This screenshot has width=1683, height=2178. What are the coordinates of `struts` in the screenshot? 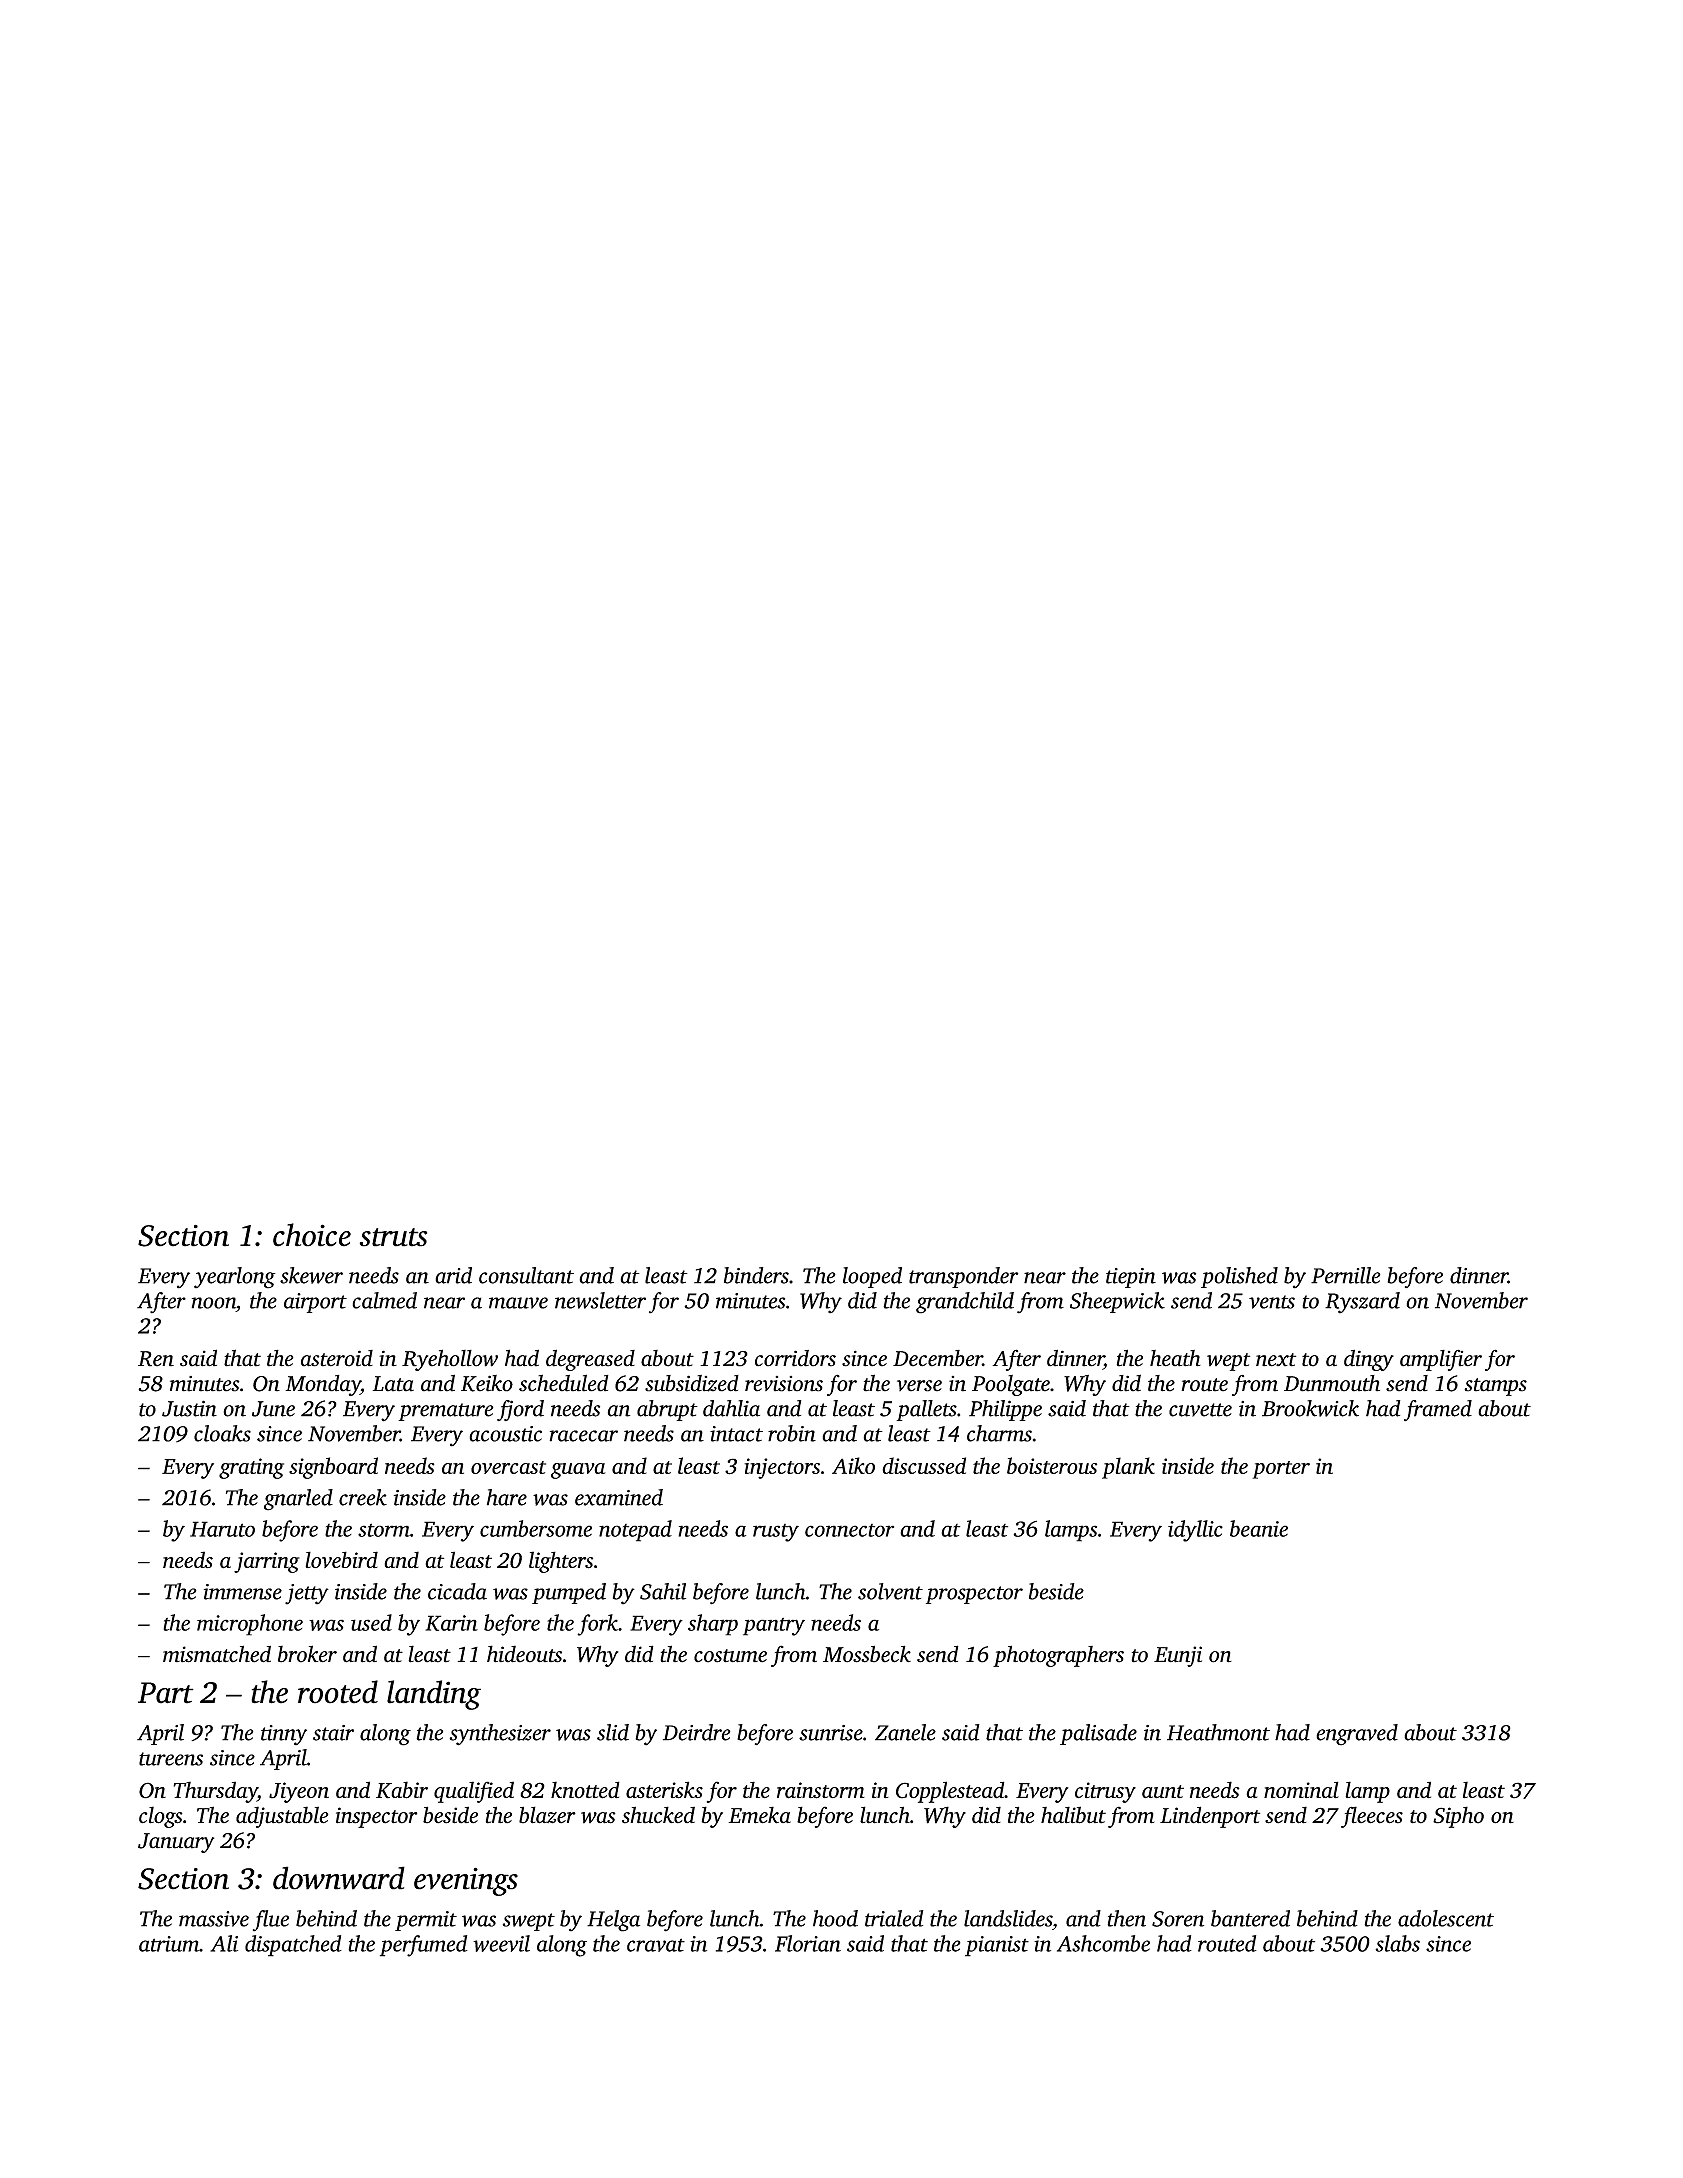 It's located at (393, 1237).
